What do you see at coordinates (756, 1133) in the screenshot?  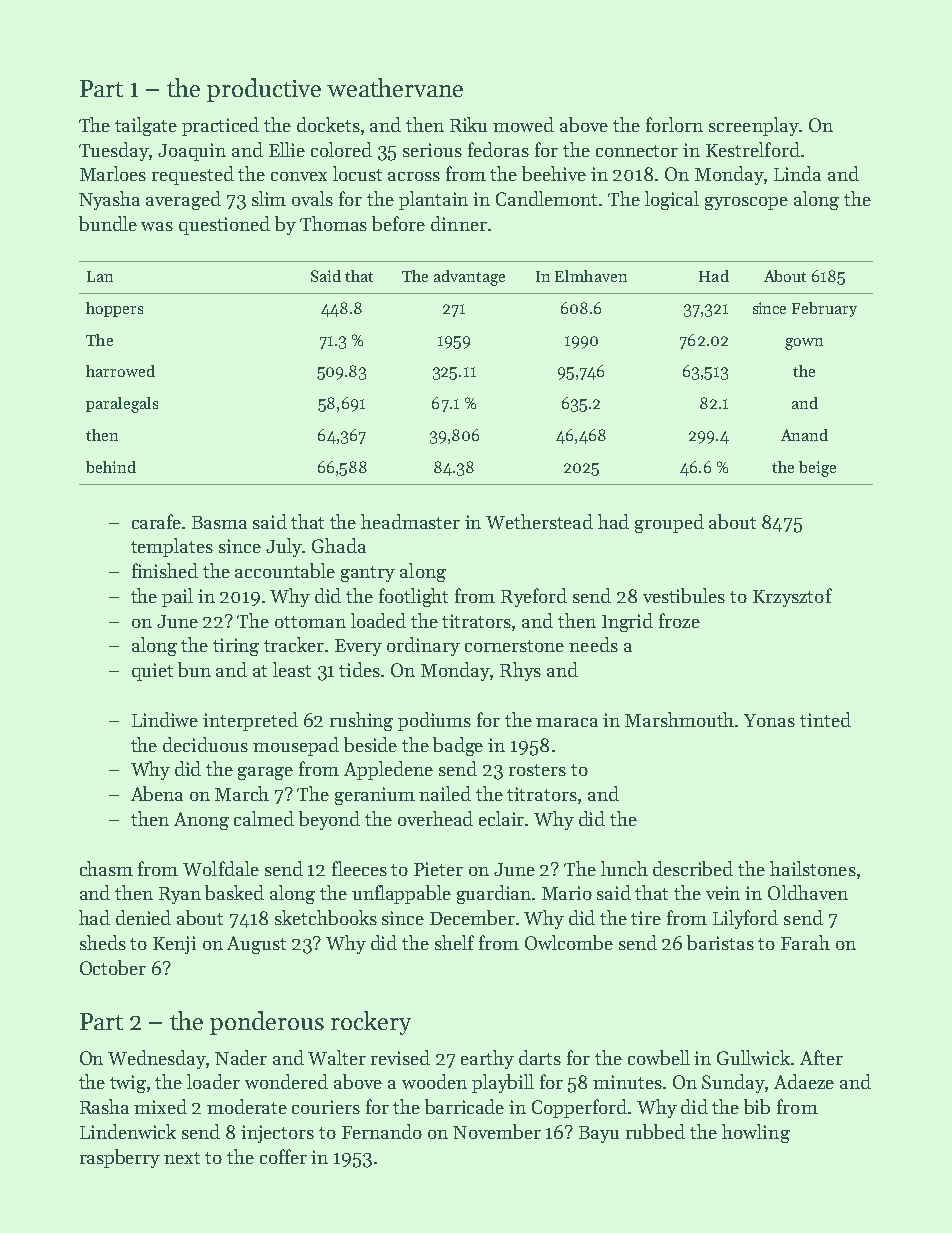 I see `howling` at bounding box center [756, 1133].
